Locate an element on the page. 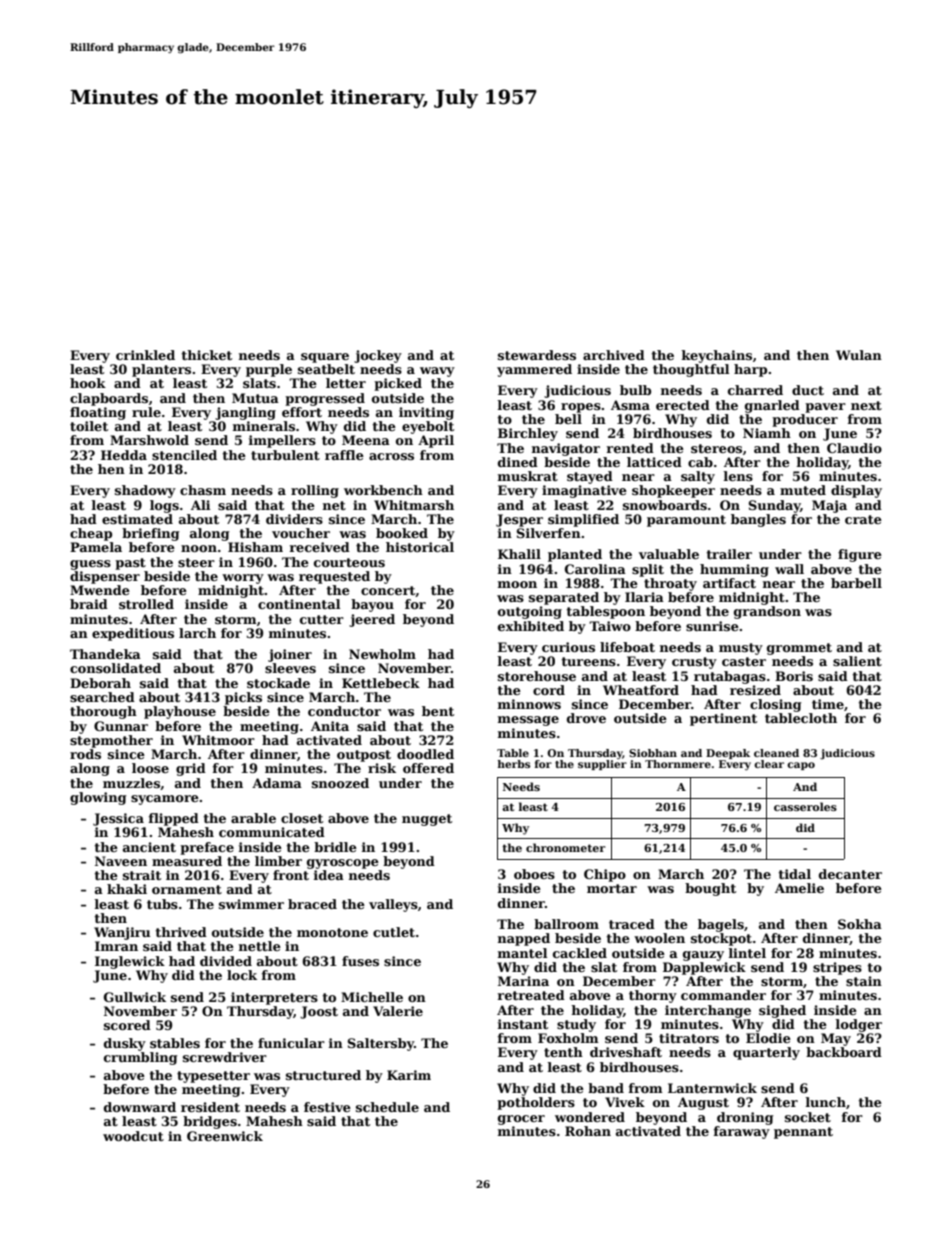  divided is located at coordinates (226, 961).
